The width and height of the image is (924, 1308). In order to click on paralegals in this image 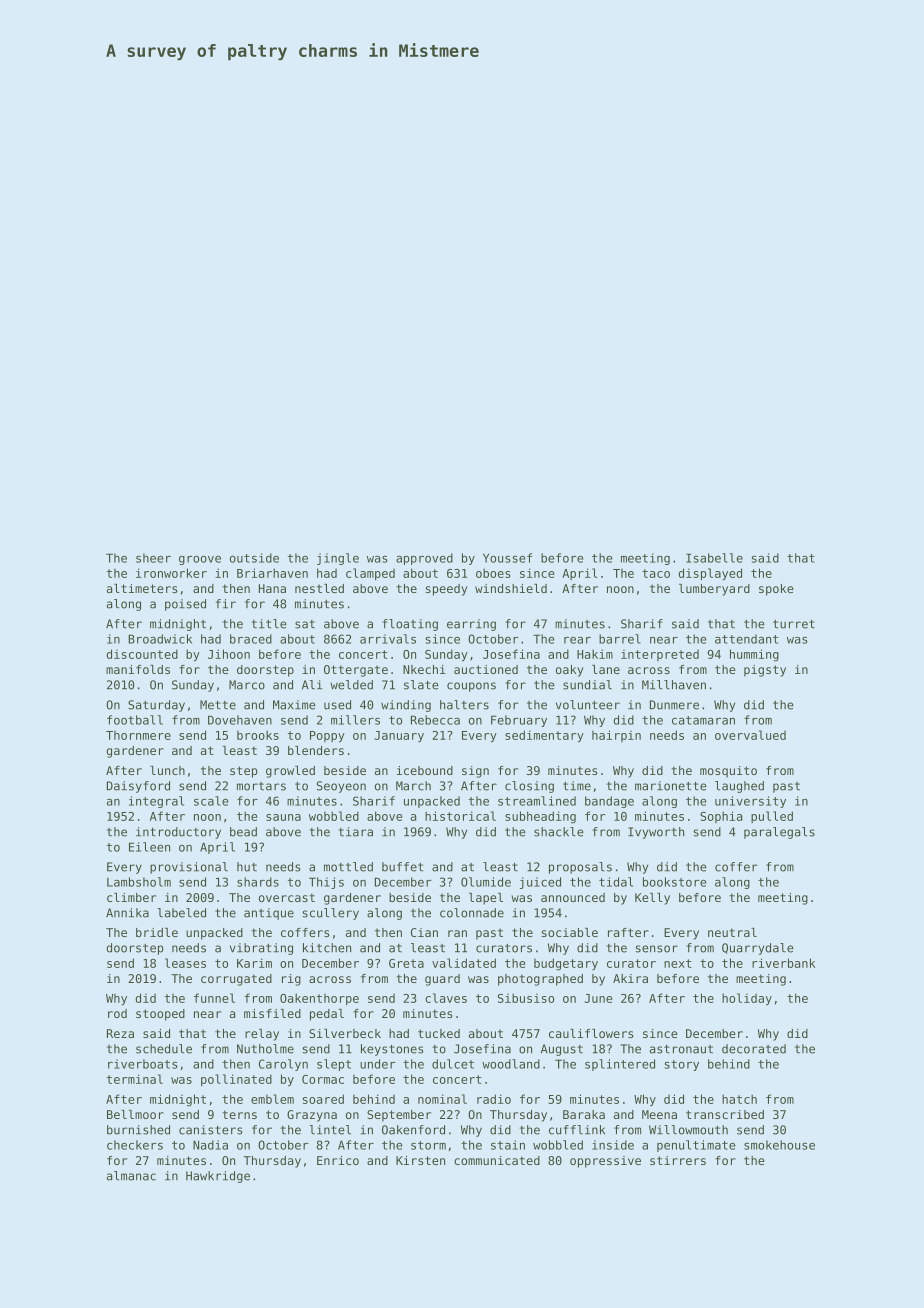, I will do `click(779, 833)`.
